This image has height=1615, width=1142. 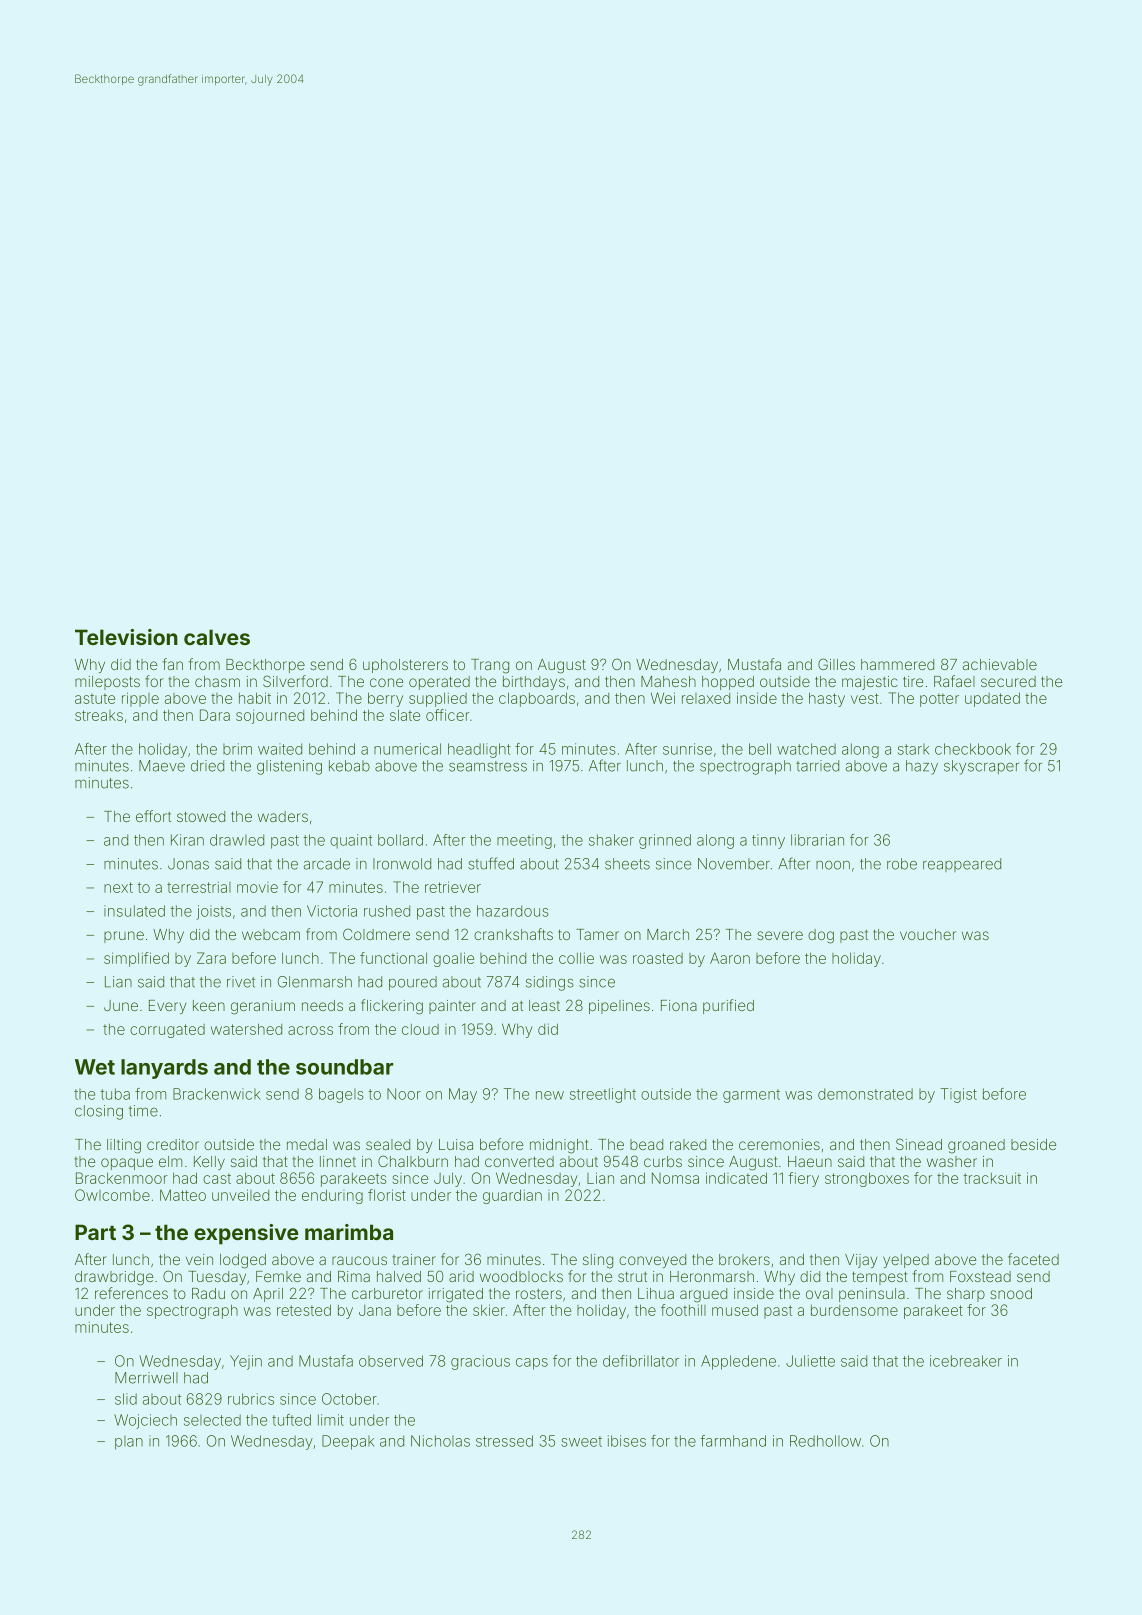 I want to click on chasm, so click(x=217, y=681).
